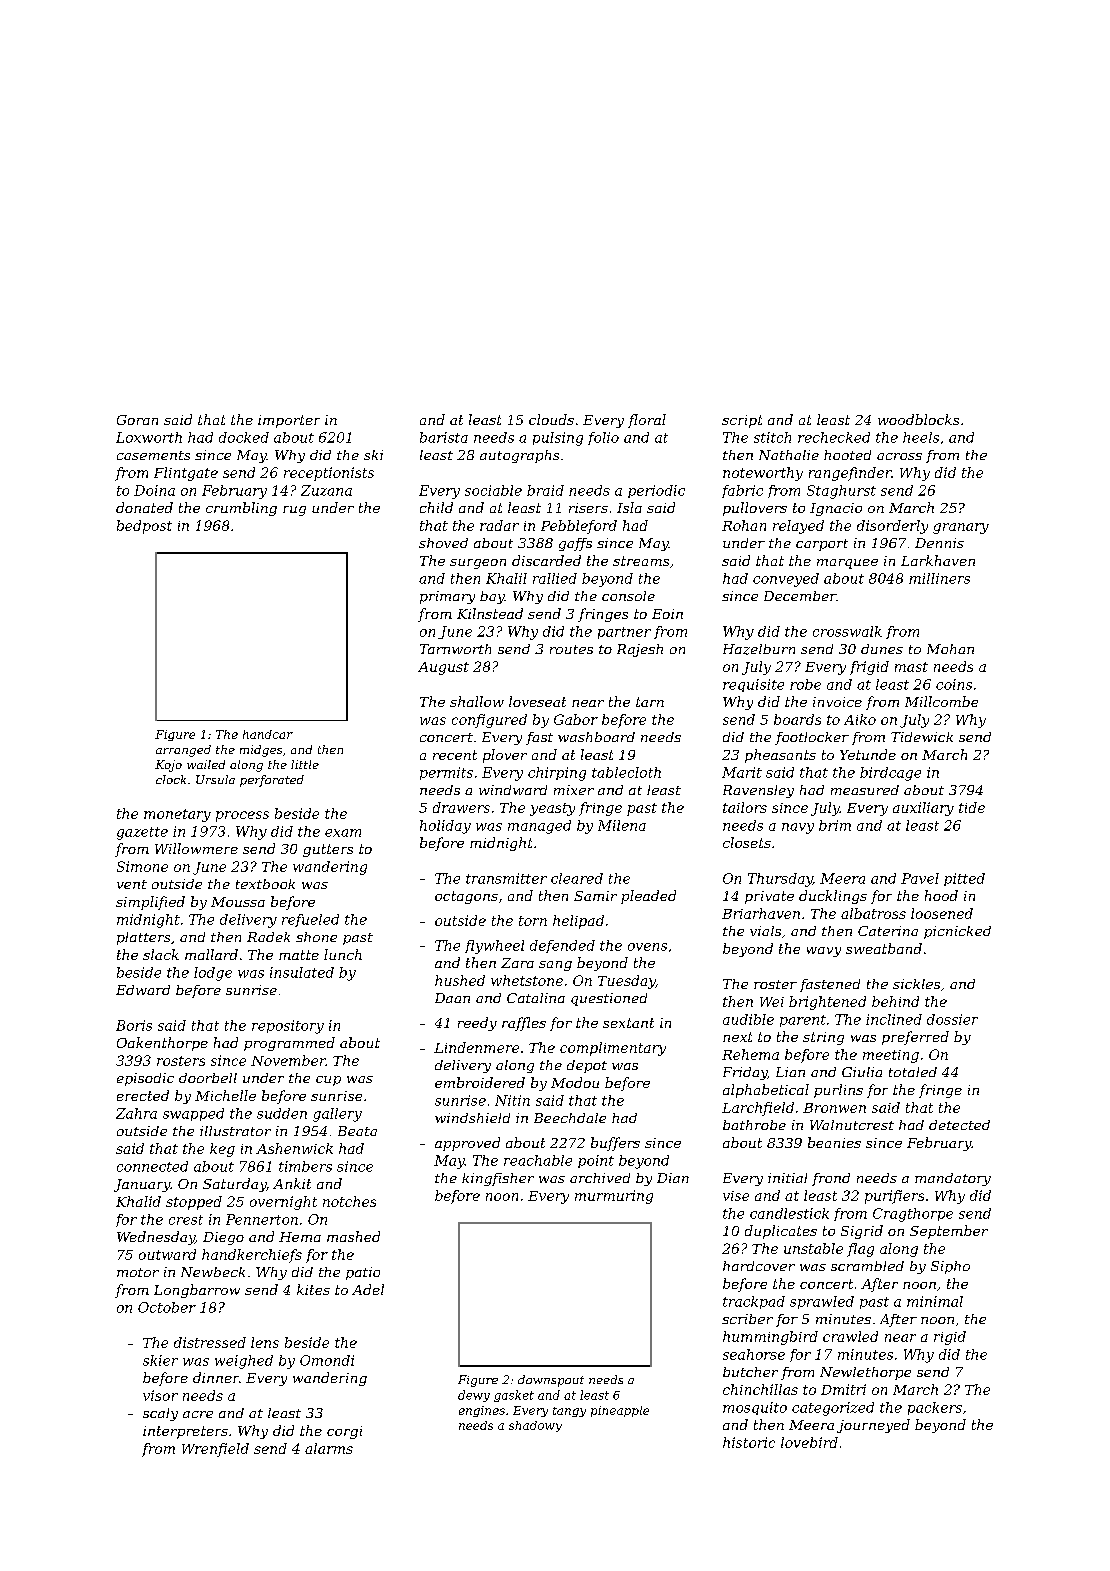  Describe the element at coordinates (215, 1450) in the page. I see `Wrenfield` at that location.
